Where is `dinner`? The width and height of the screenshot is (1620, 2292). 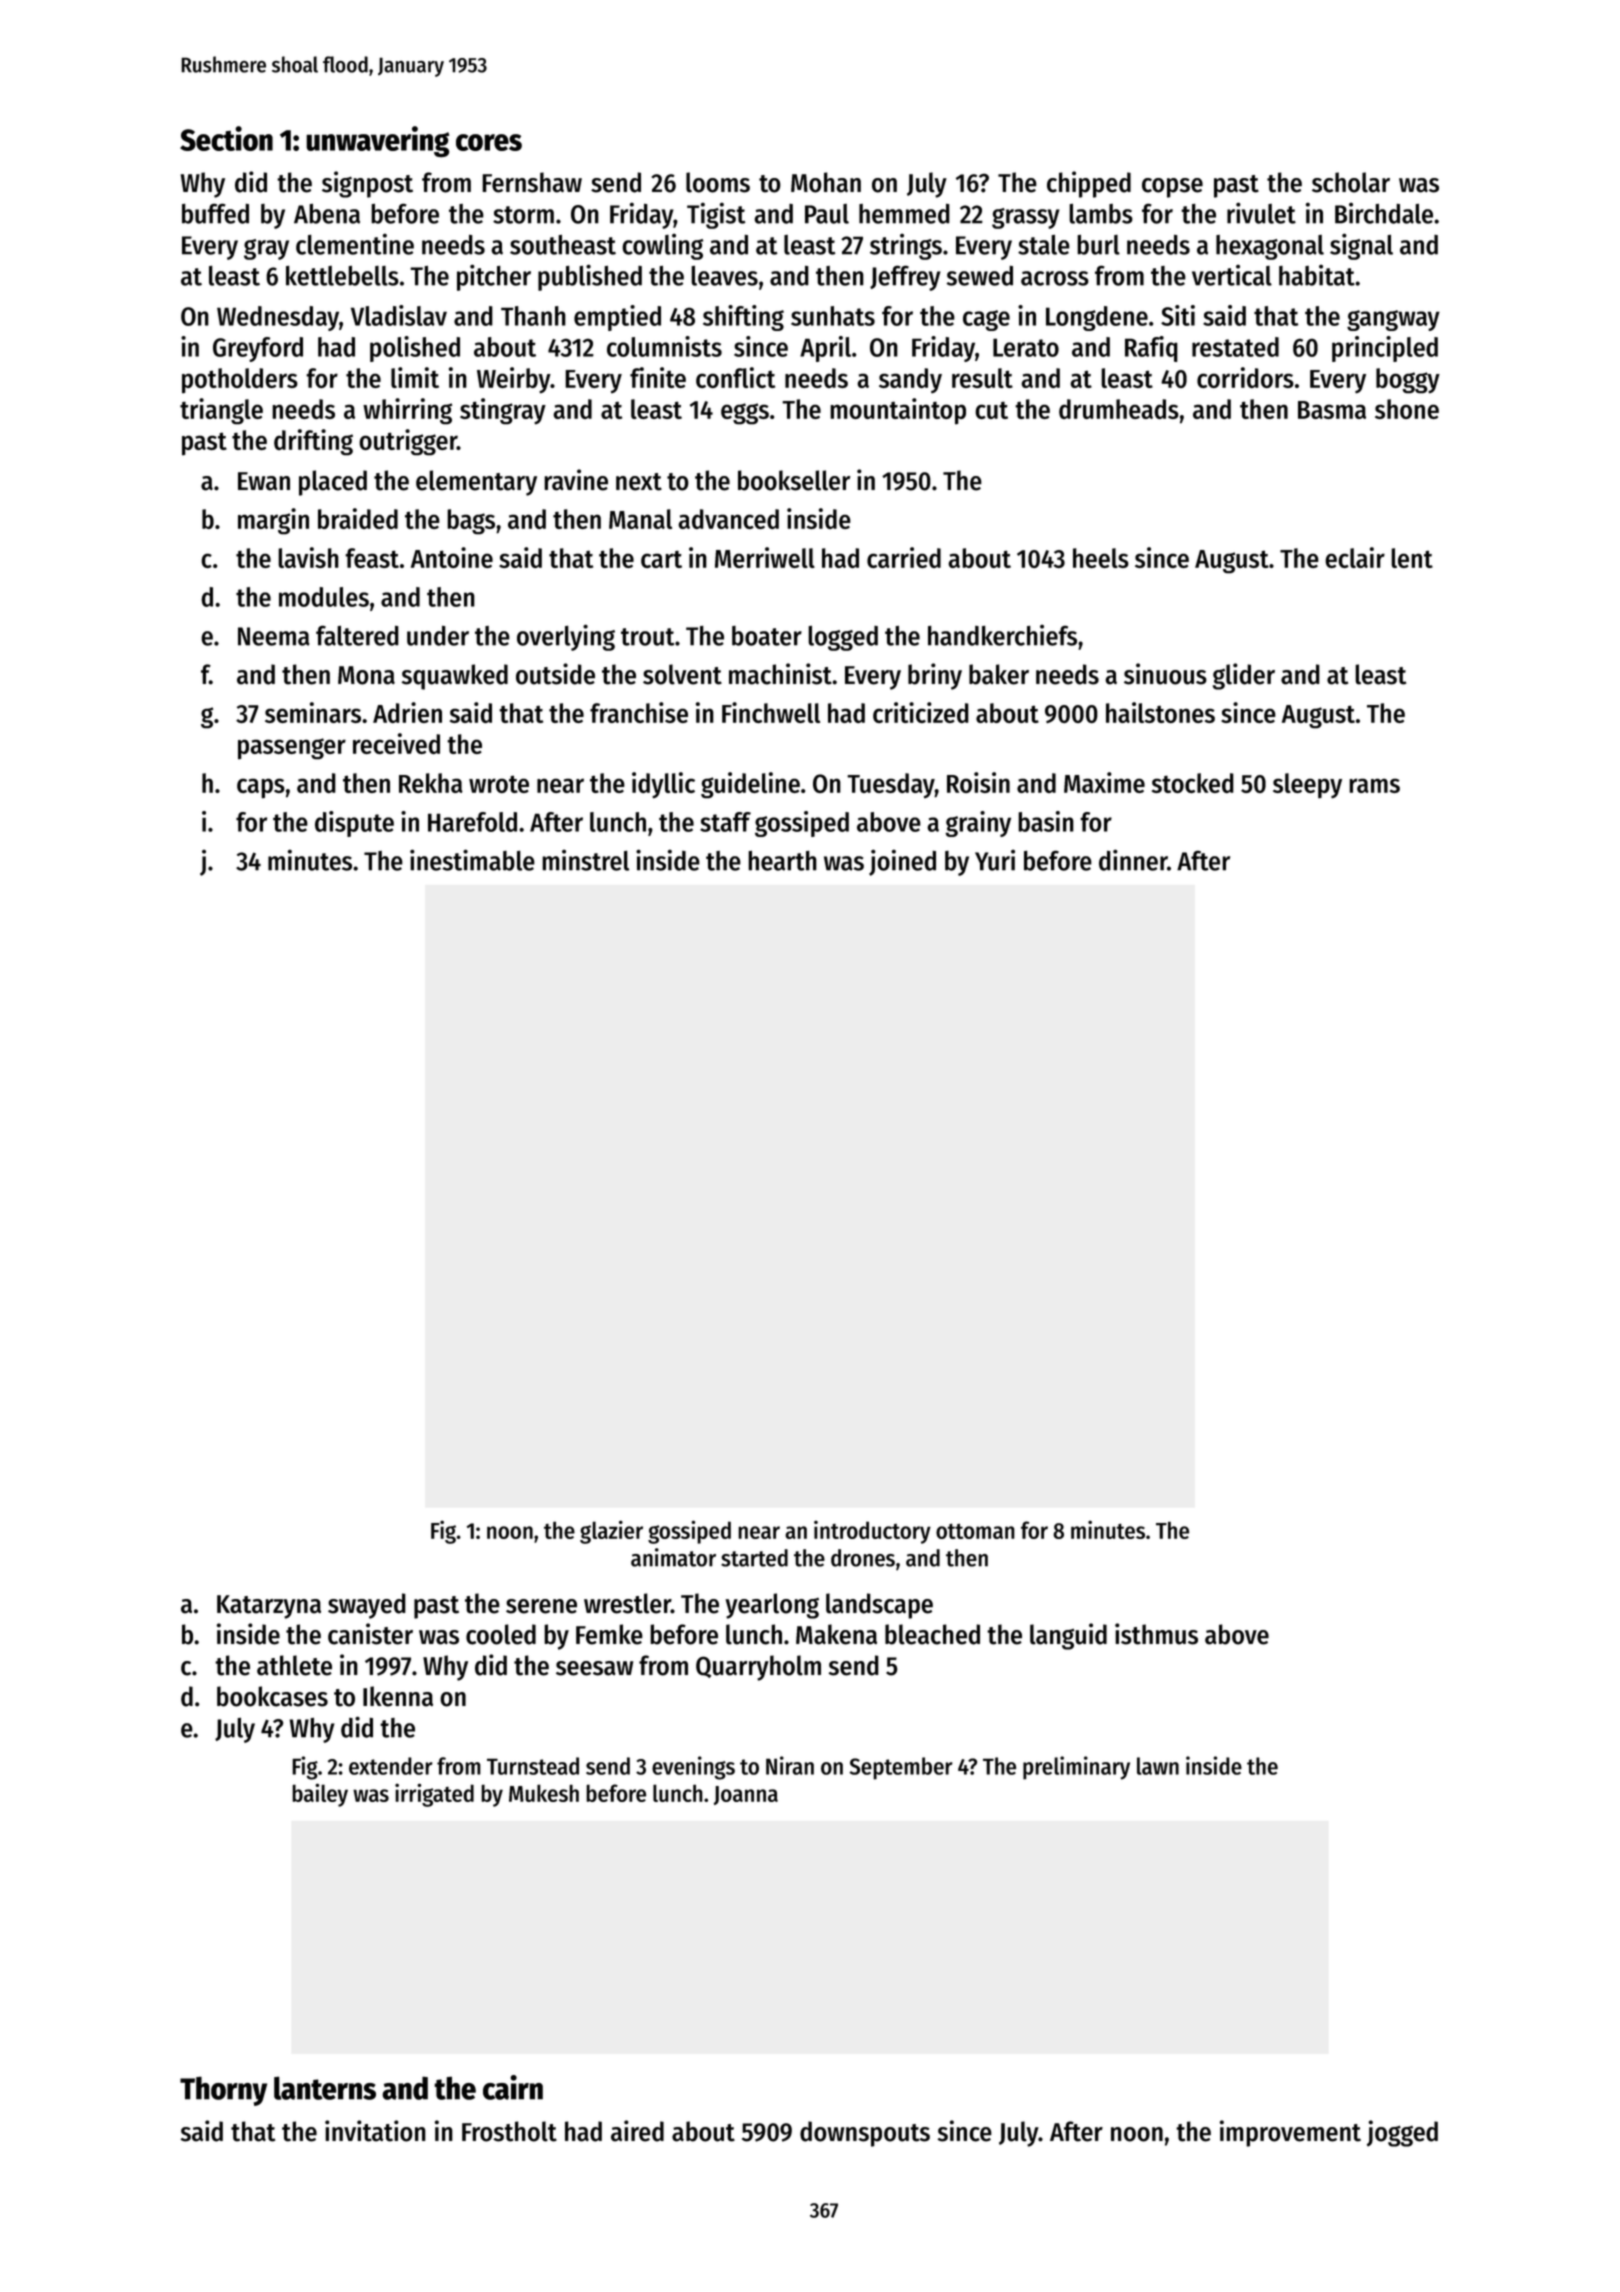 dinner is located at coordinates (1133, 860).
